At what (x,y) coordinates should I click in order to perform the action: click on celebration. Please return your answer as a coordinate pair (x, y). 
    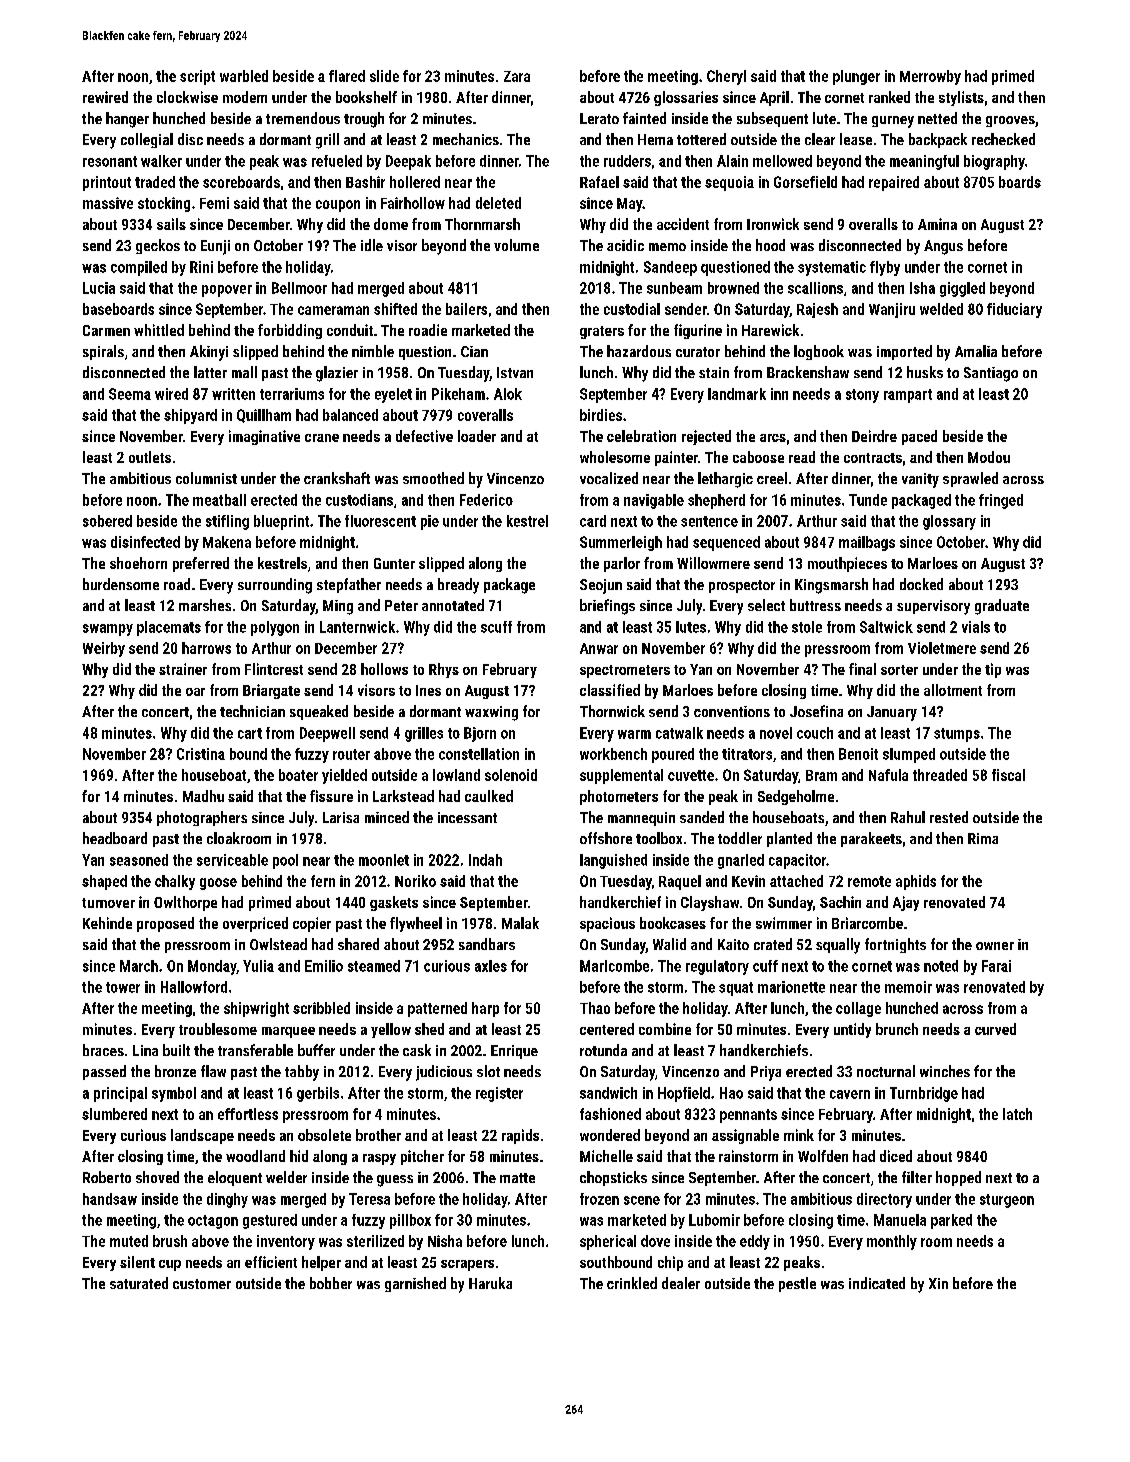
    Looking at the image, I should click on (641, 436).
